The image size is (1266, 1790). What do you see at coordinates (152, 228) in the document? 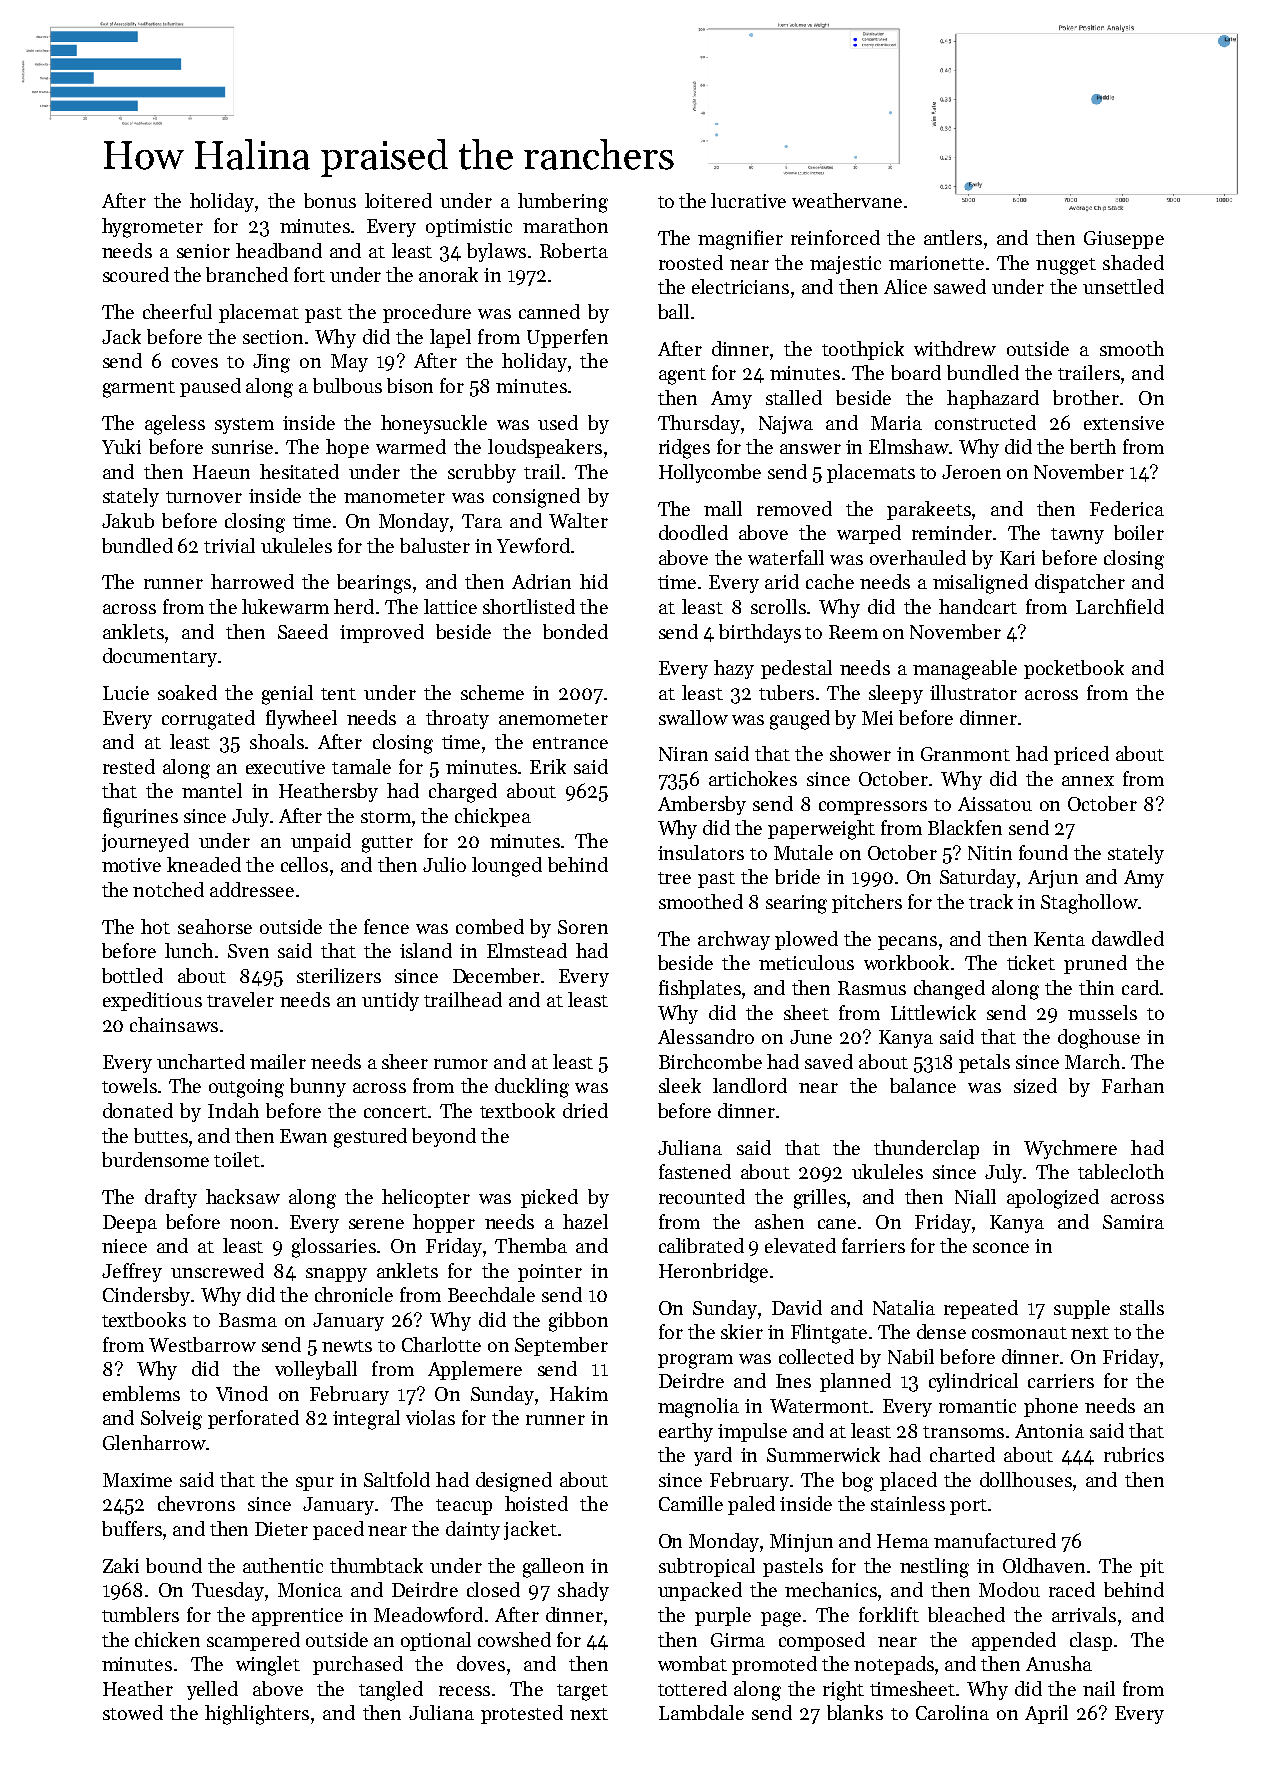
I see `hygrometer` at bounding box center [152, 228].
